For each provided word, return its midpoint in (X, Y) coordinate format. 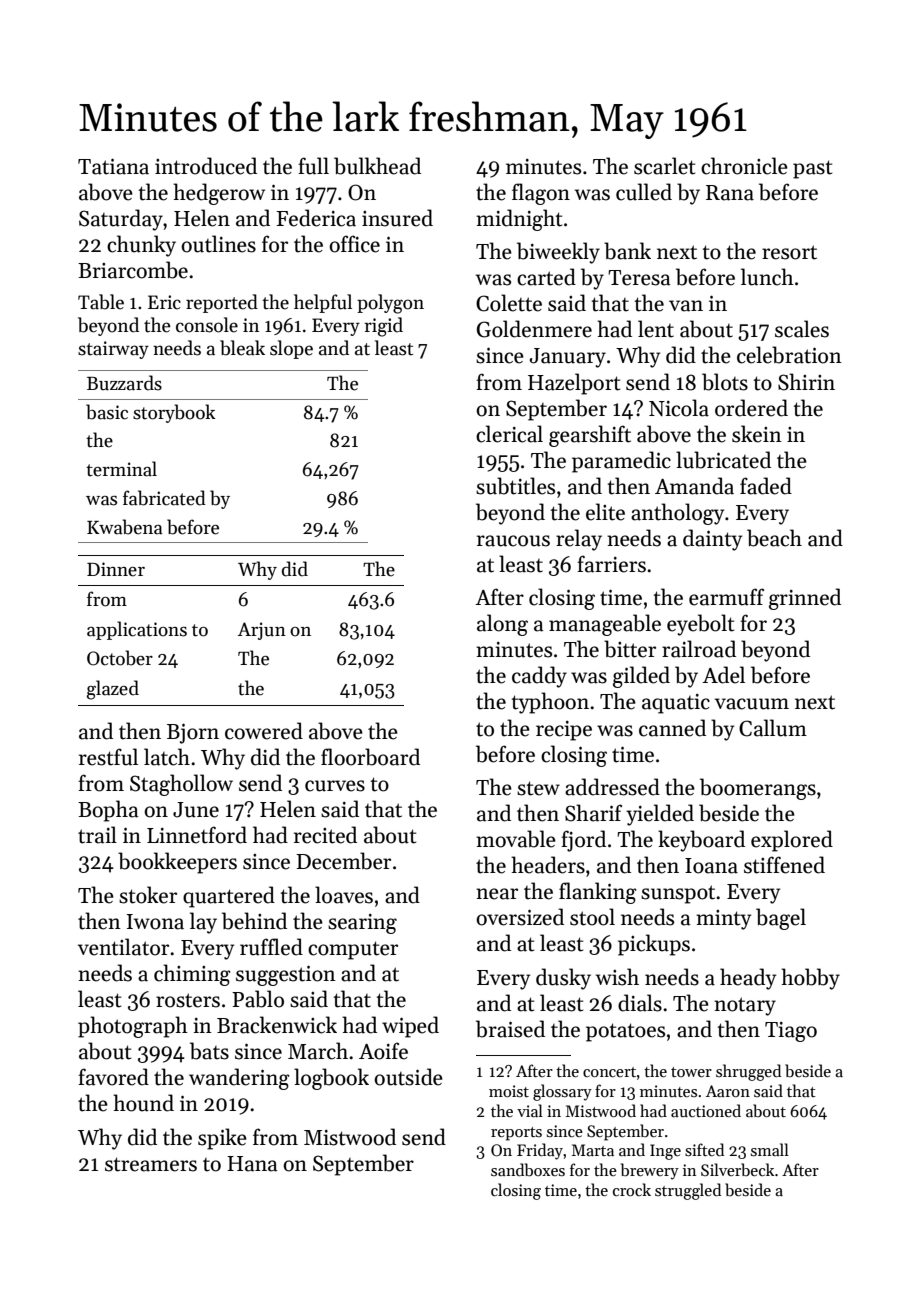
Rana (730, 193)
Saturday (121, 220)
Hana (252, 1164)
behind (254, 921)
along (502, 625)
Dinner (116, 569)
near (497, 894)
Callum (773, 728)
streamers (151, 1164)
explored (792, 841)
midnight (519, 220)
